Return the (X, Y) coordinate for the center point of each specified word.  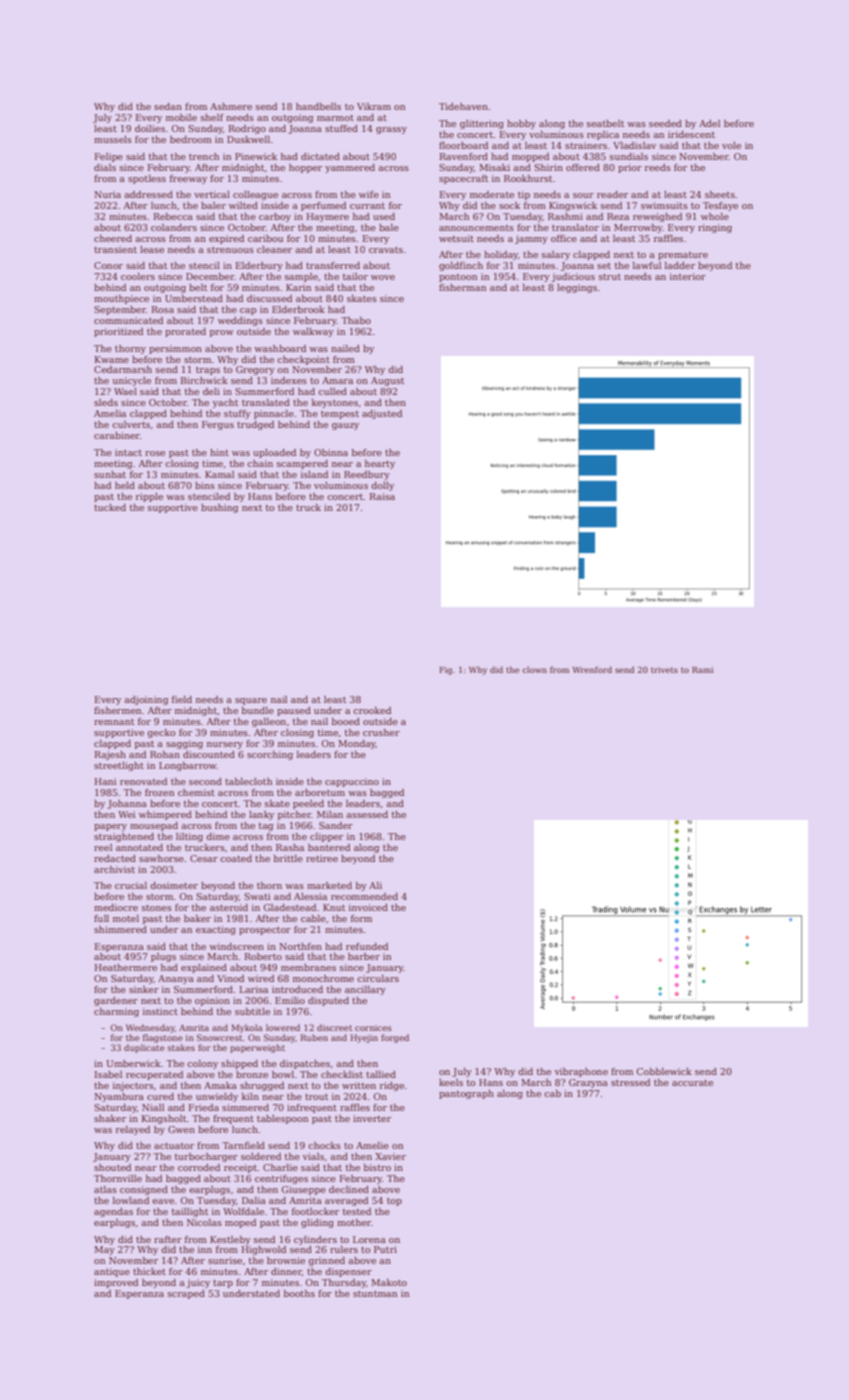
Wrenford (592, 669)
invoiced (368, 907)
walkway (313, 332)
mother (354, 1222)
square (251, 701)
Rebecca (173, 216)
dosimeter (174, 885)
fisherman (462, 287)
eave (163, 1201)
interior (688, 276)
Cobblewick (664, 1071)
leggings (577, 288)
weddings (240, 321)
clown (534, 669)
